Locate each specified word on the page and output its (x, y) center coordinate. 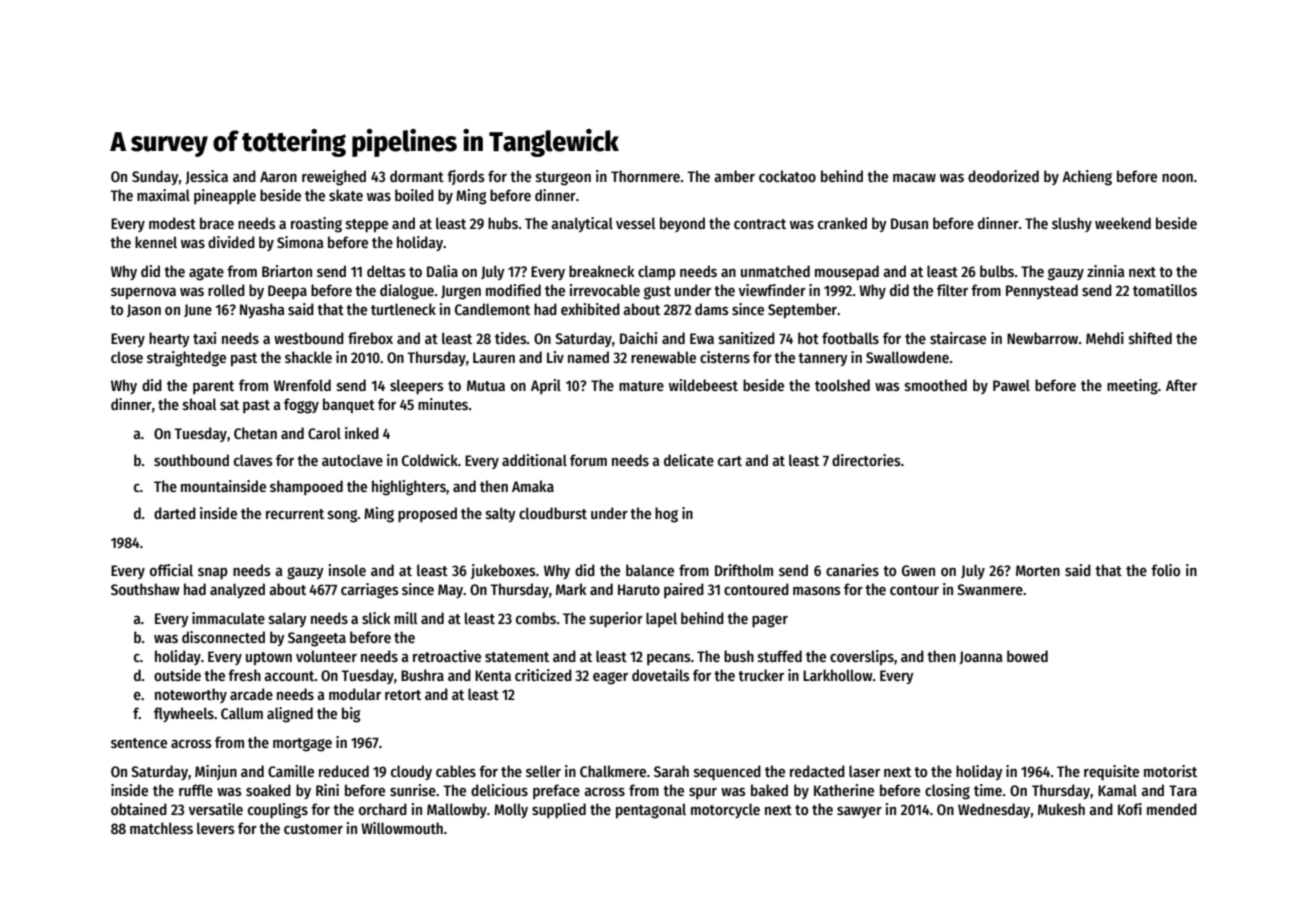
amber (734, 176)
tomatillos (1165, 290)
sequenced (727, 772)
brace (217, 223)
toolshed (842, 385)
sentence (139, 743)
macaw (914, 177)
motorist (1170, 771)
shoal (200, 404)
